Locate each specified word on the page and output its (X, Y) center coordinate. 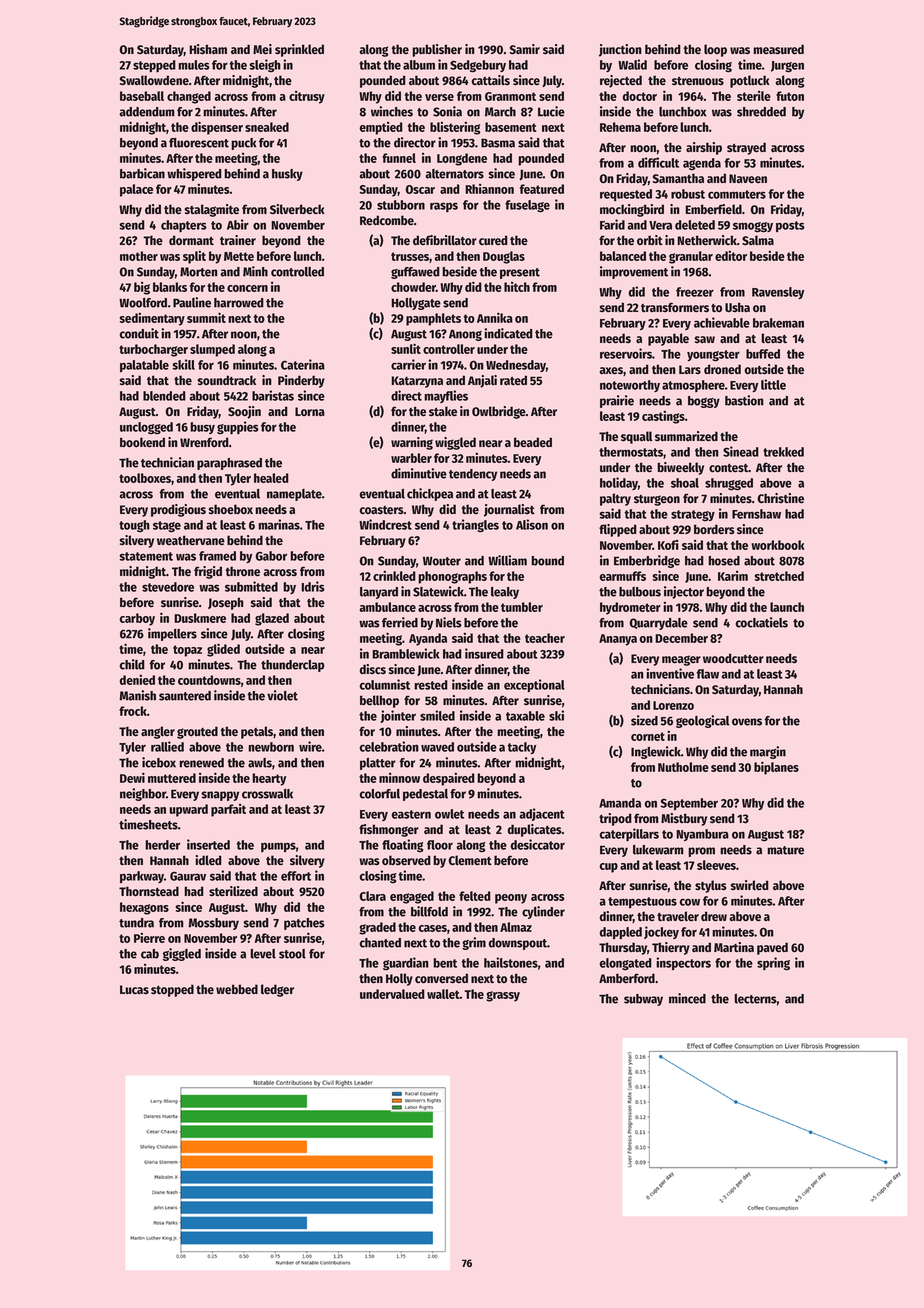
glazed (272, 619)
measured (778, 49)
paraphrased (229, 464)
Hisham (208, 49)
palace (136, 190)
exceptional (534, 686)
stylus (710, 886)
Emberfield (713, 209)
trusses (410, 256)
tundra (136, 923)
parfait (228, 810)
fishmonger (389, 830)
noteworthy (630, 386)
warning (412, 443)
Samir (525, 49)
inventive (670, 673)
